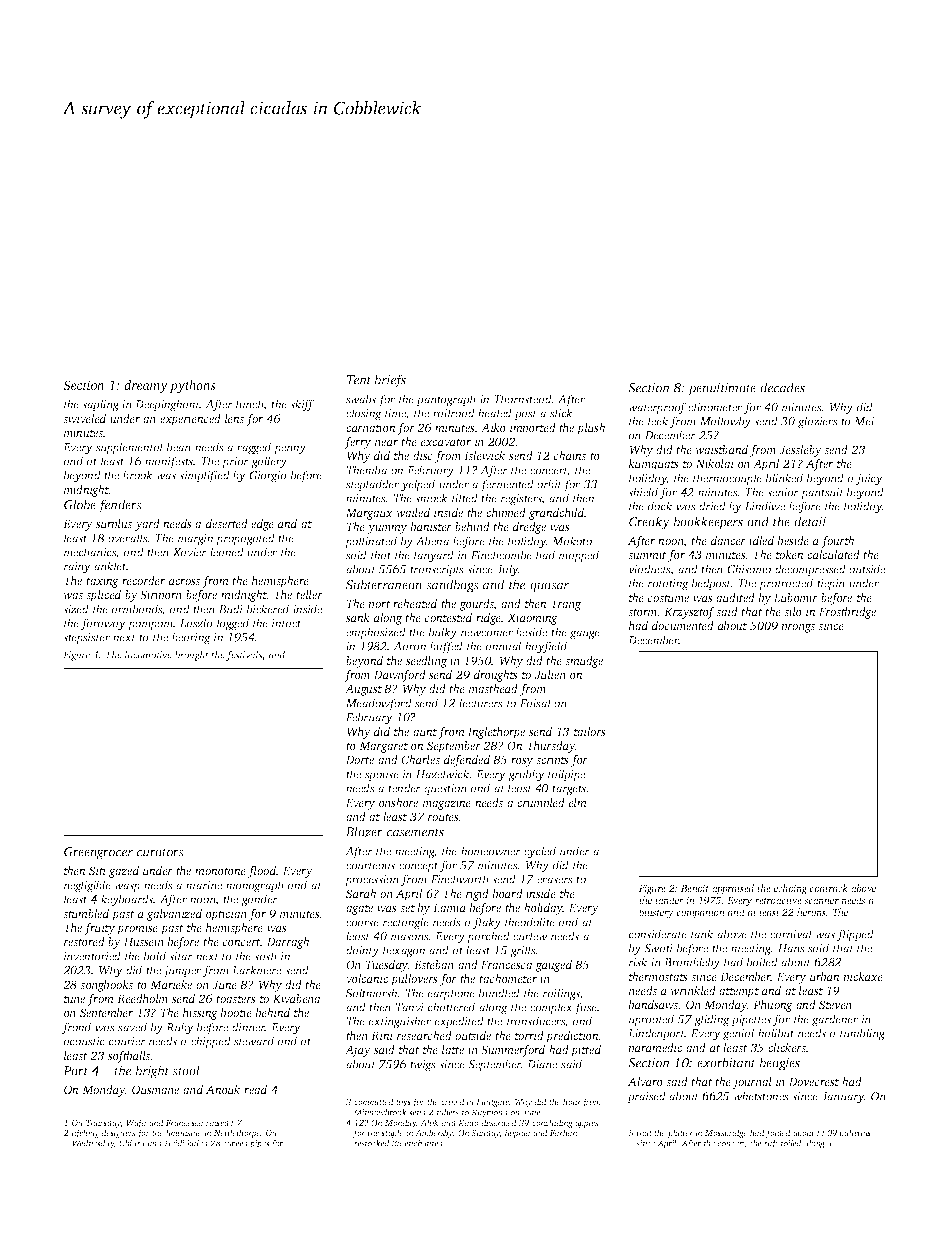 Image resolution: width=952 pixels, height=1233 pixels. I want to click on Julien, so click(550, 674).
